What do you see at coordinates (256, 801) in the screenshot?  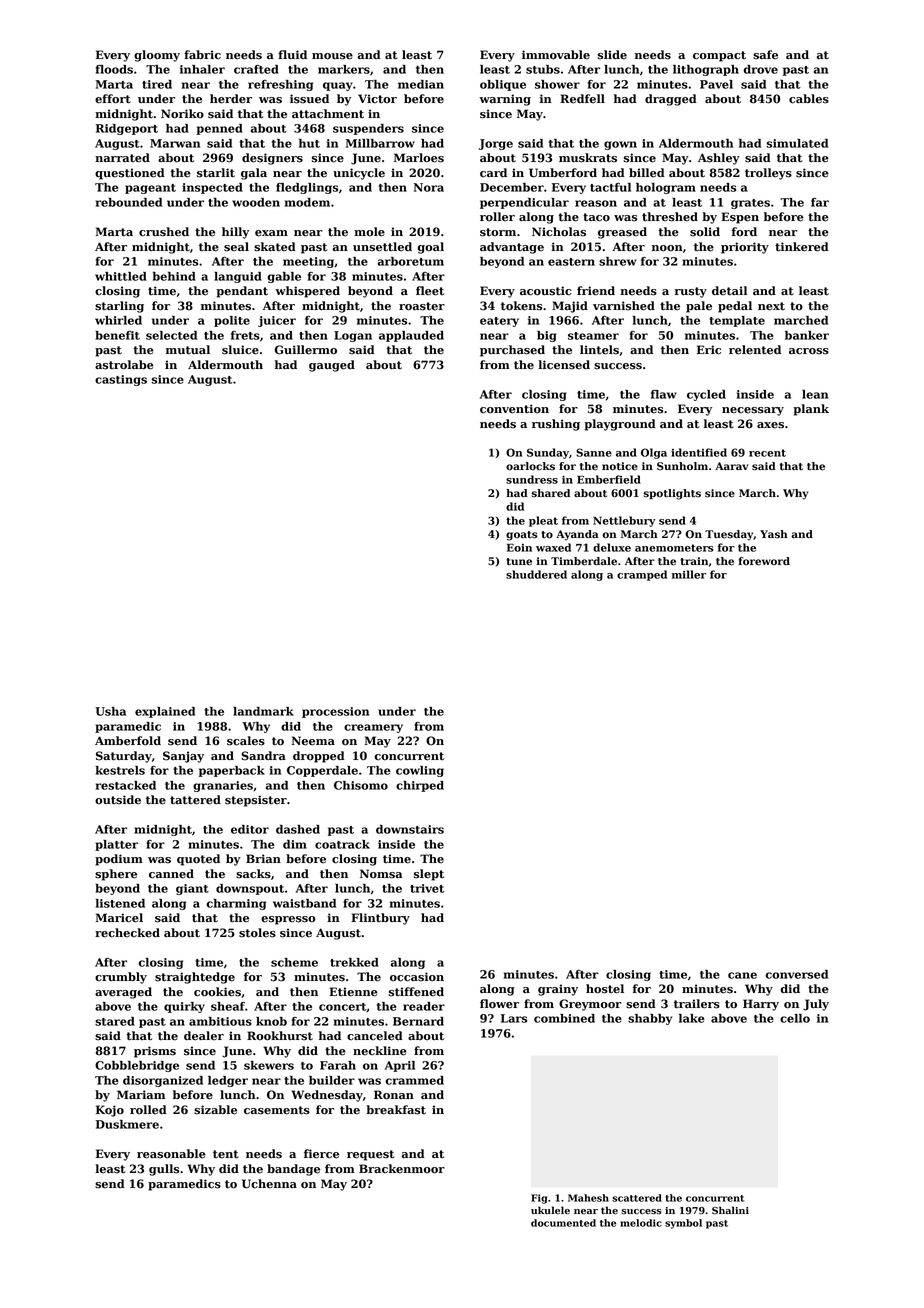 I see `stepsister` at bounding box center [256, 801].
